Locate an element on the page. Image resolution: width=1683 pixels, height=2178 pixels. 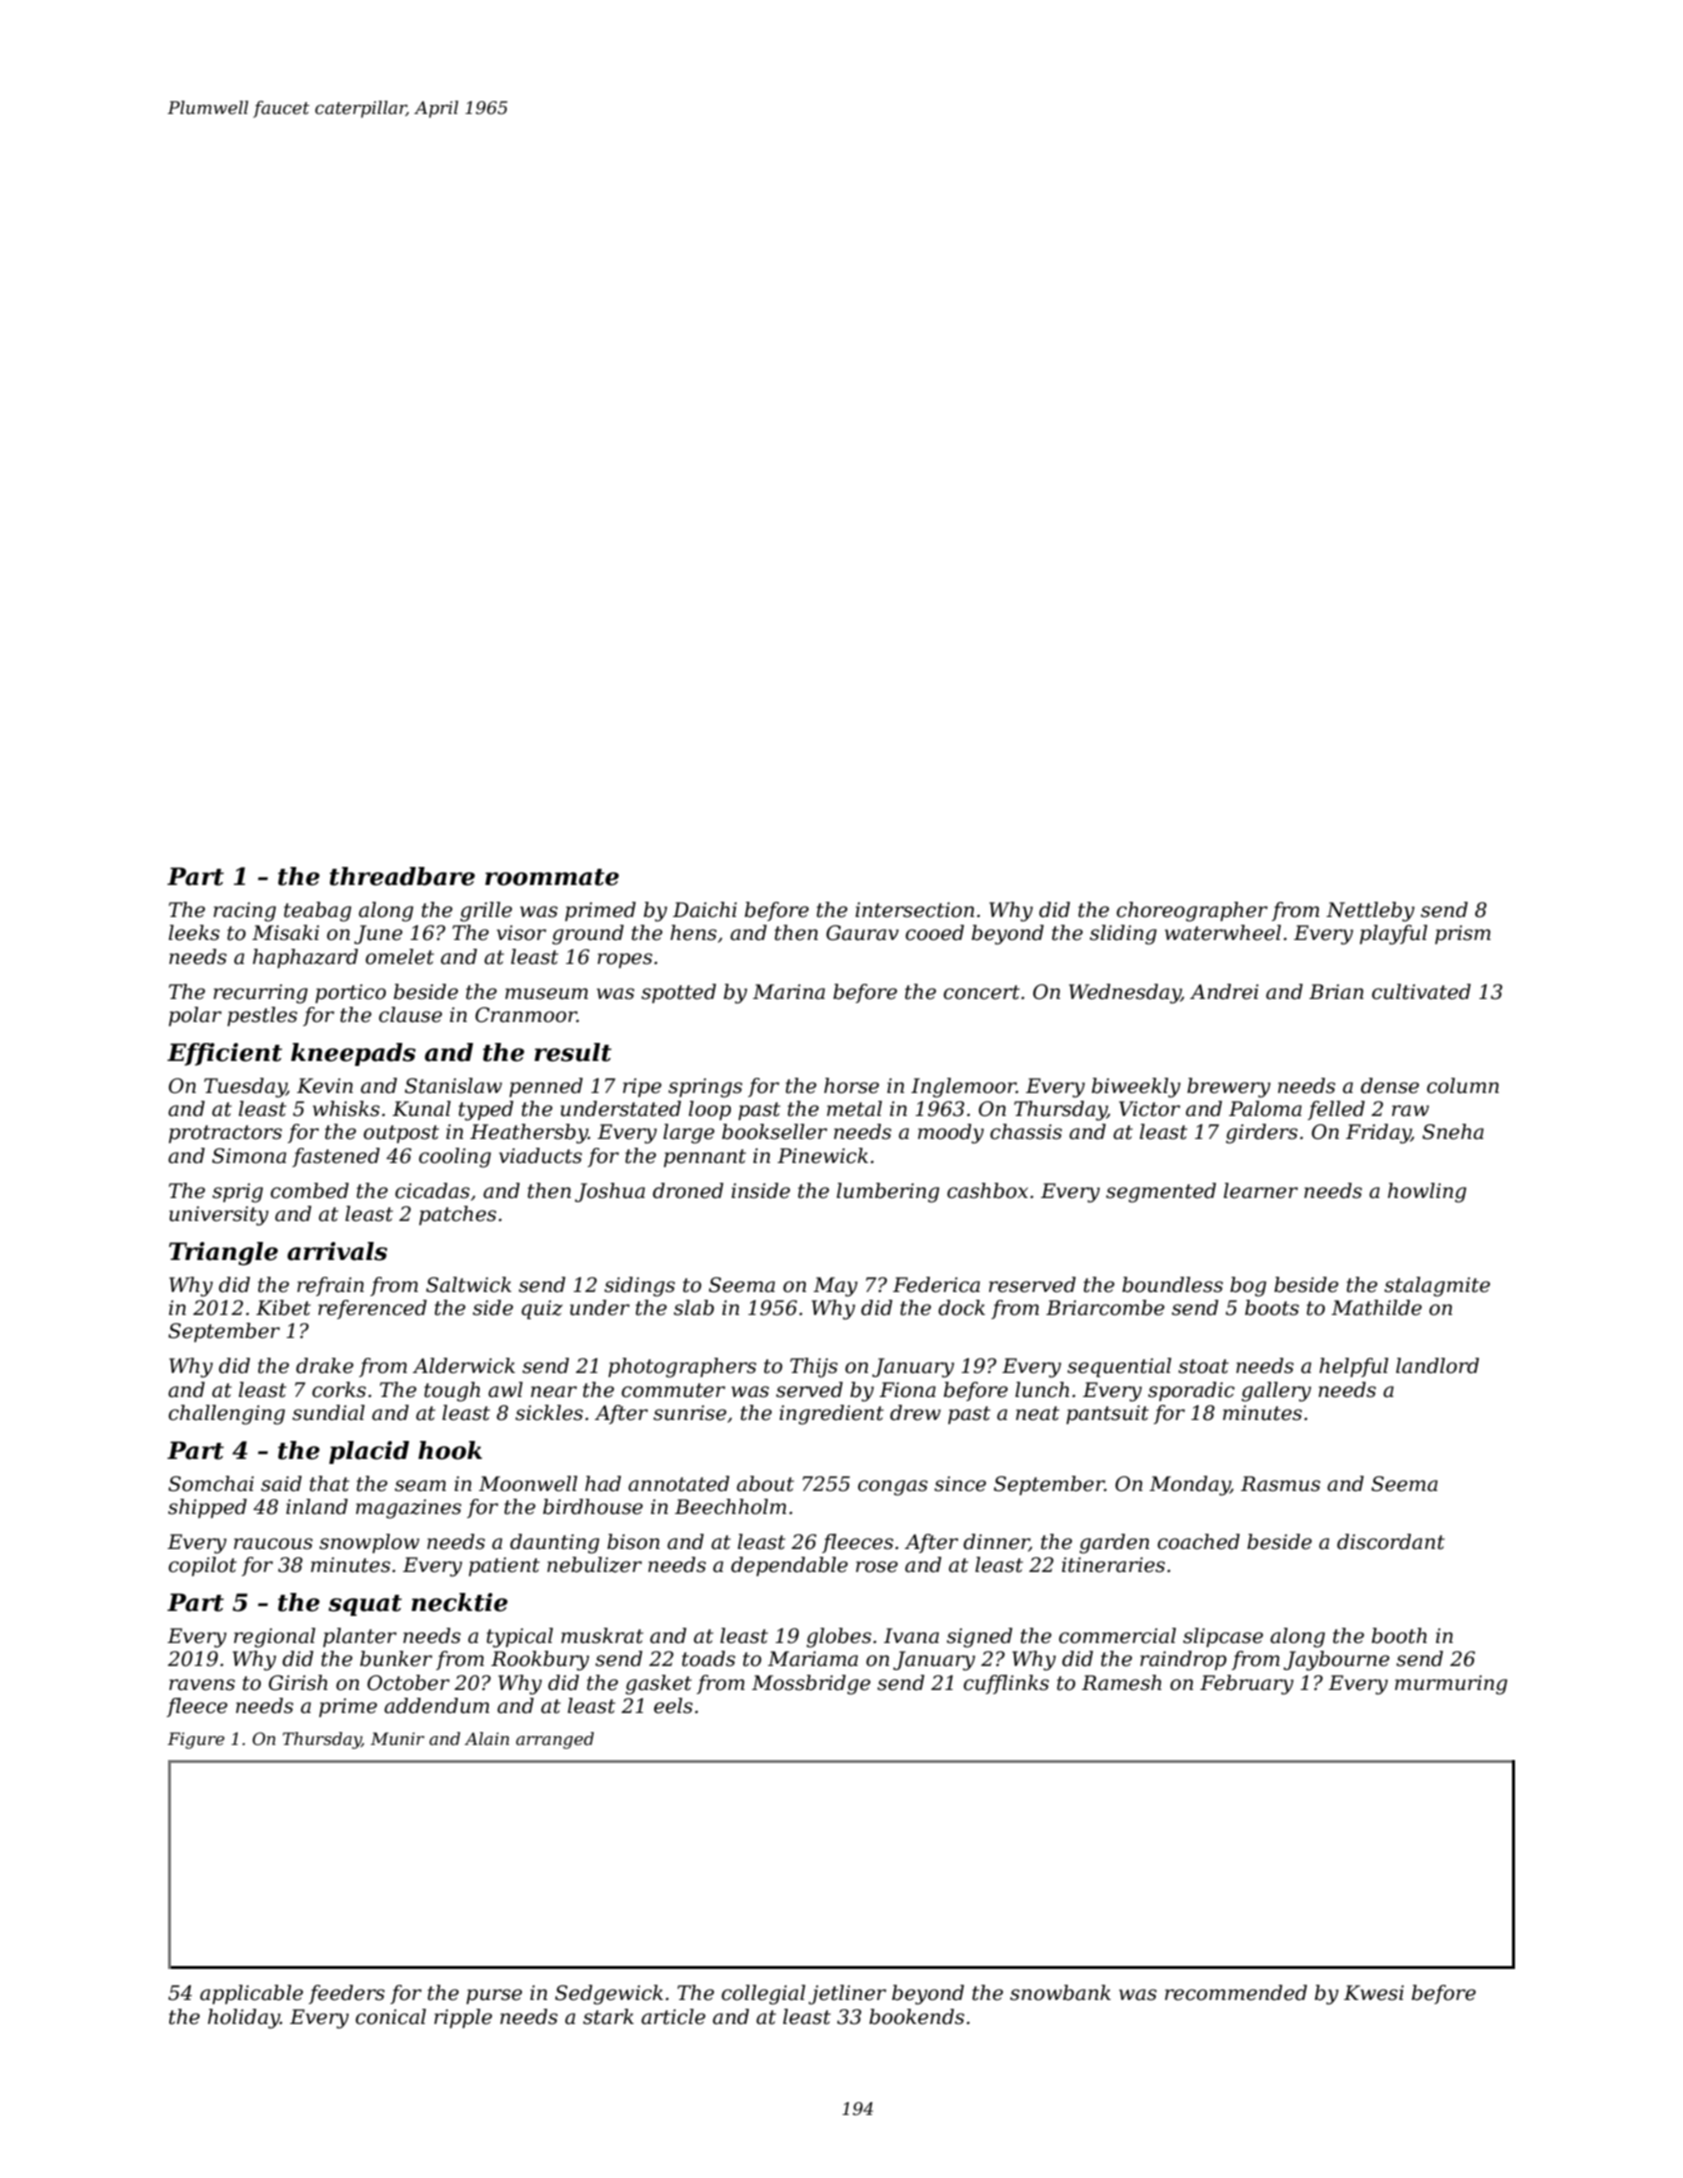
snowbank is located at coordinates (1060, 1993).
